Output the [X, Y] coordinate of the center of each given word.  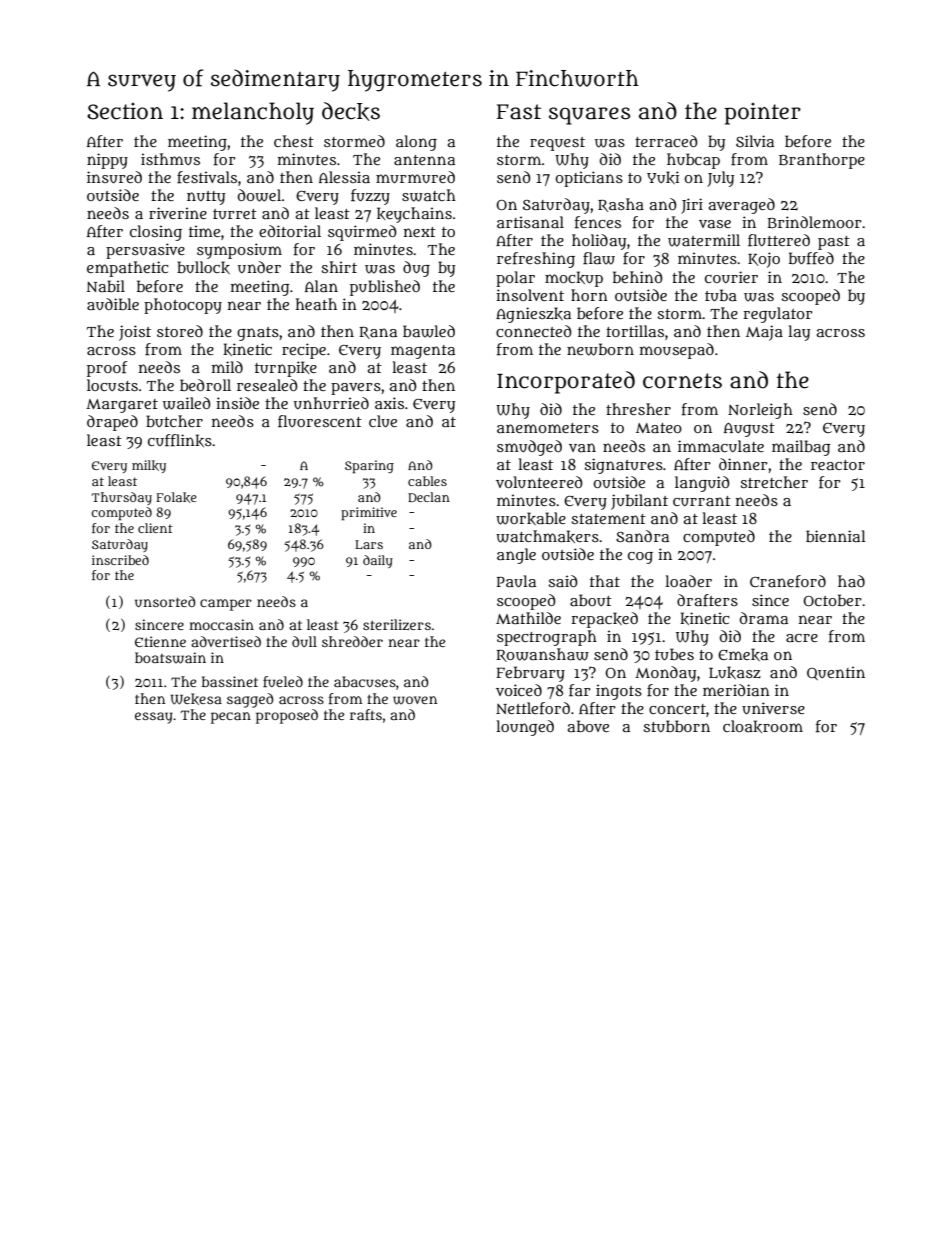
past [834, 243]
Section [125, 111]
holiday [599, 242]
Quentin [836, 673]
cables [427, 481]
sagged [250, 700]
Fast [519, 112]
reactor [838, 465]
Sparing [369, 467]
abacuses [365, 681]
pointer [762, 114]
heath [316, 304]
